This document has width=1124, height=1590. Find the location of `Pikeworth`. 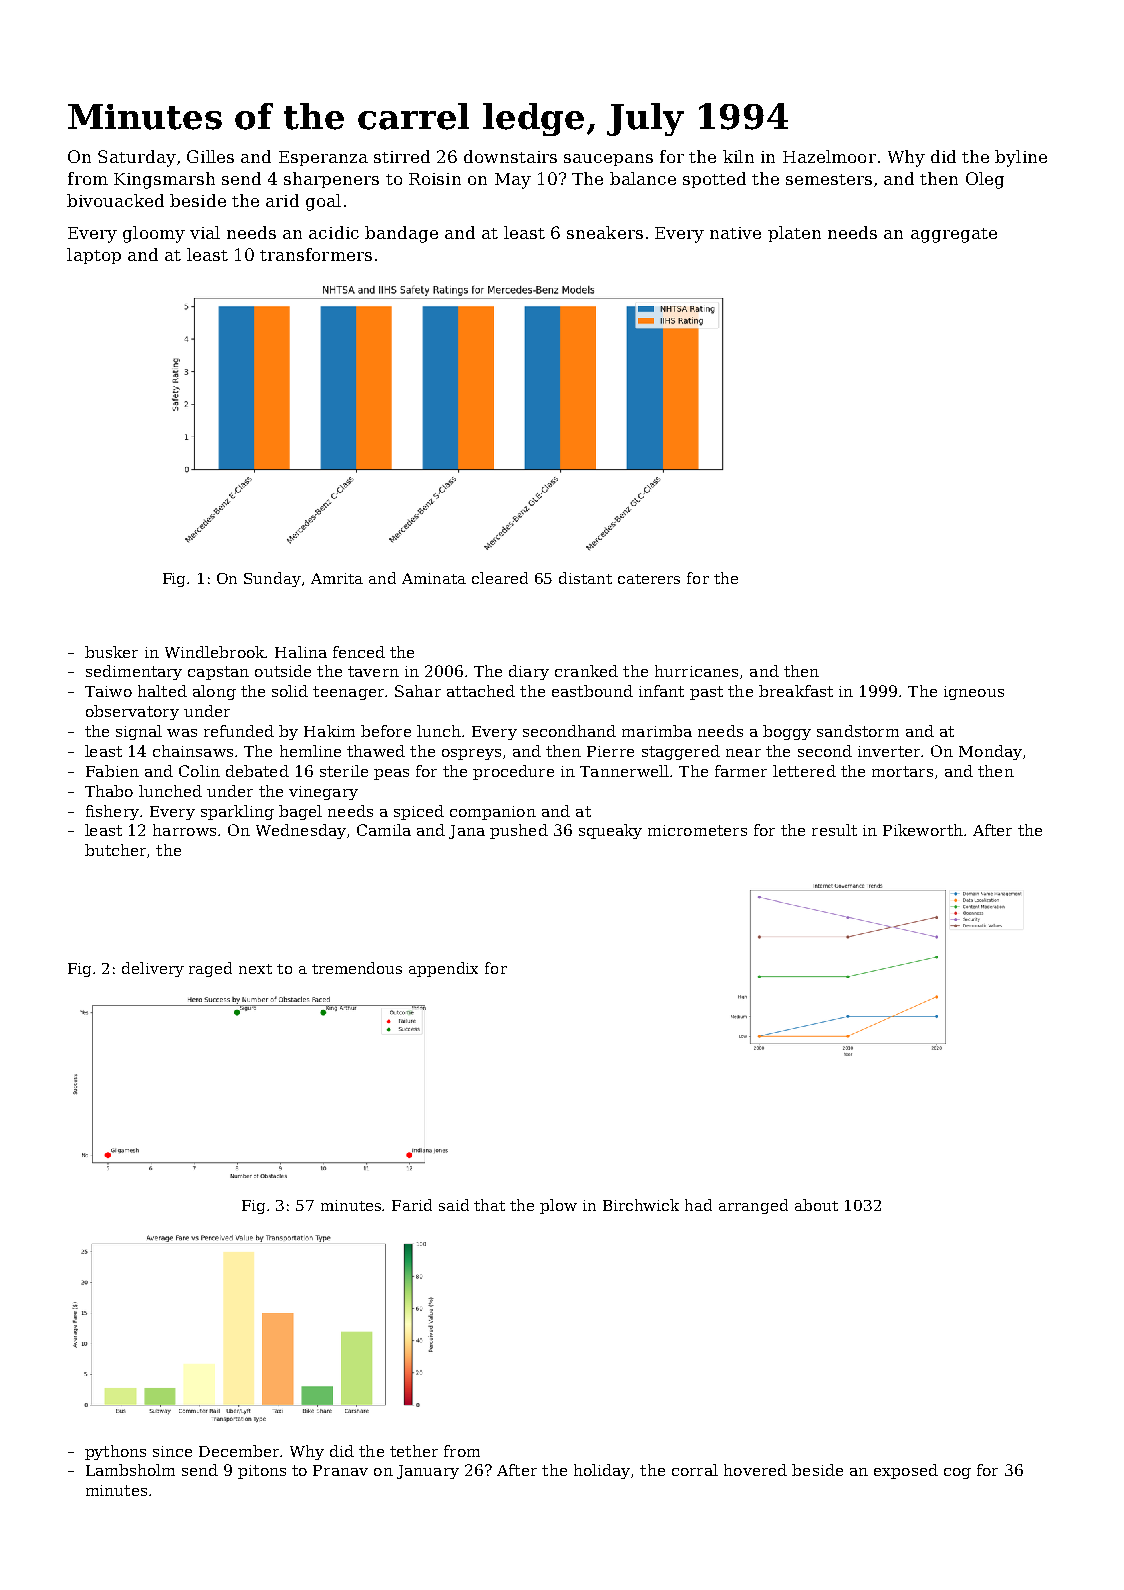

Pikeworth is located at coordinates (923, 830).
